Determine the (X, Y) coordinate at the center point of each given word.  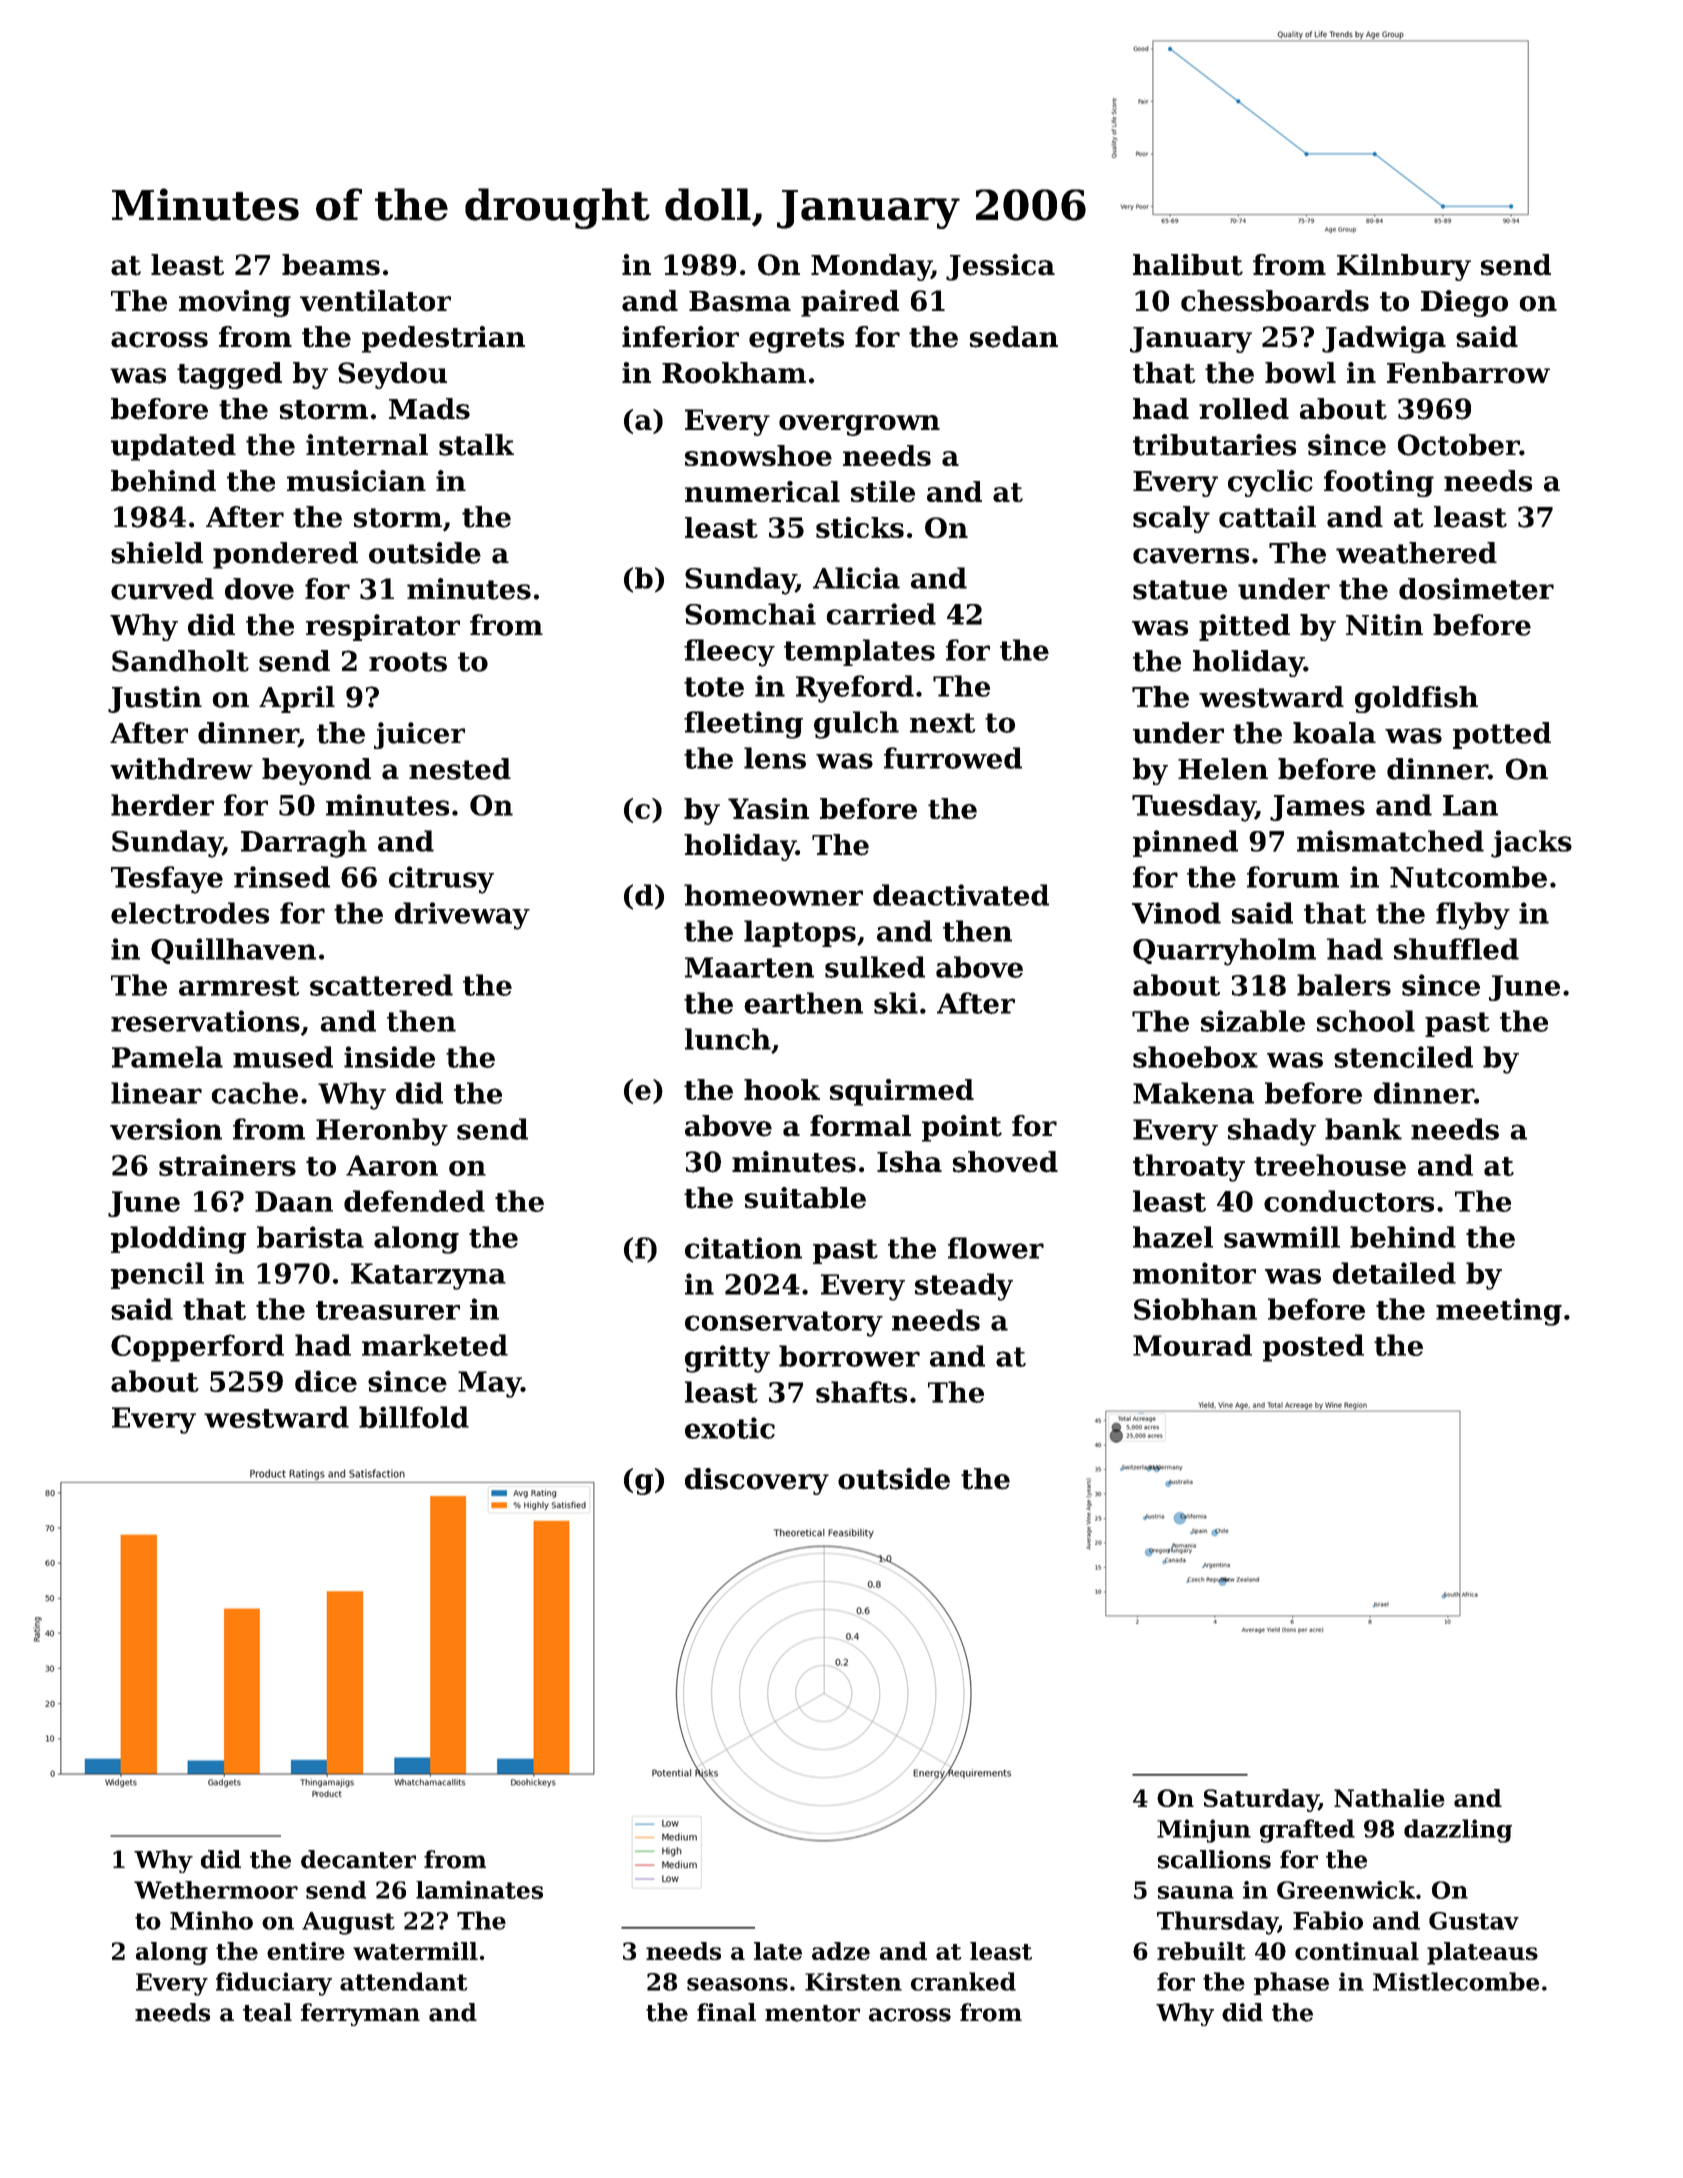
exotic (730, 1428)
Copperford (197, 1348)
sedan (1014, 337)
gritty (727, 1359)
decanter (358, 1859)
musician (356, 481)
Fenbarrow (1468, 373)
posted (1313, 1348)
